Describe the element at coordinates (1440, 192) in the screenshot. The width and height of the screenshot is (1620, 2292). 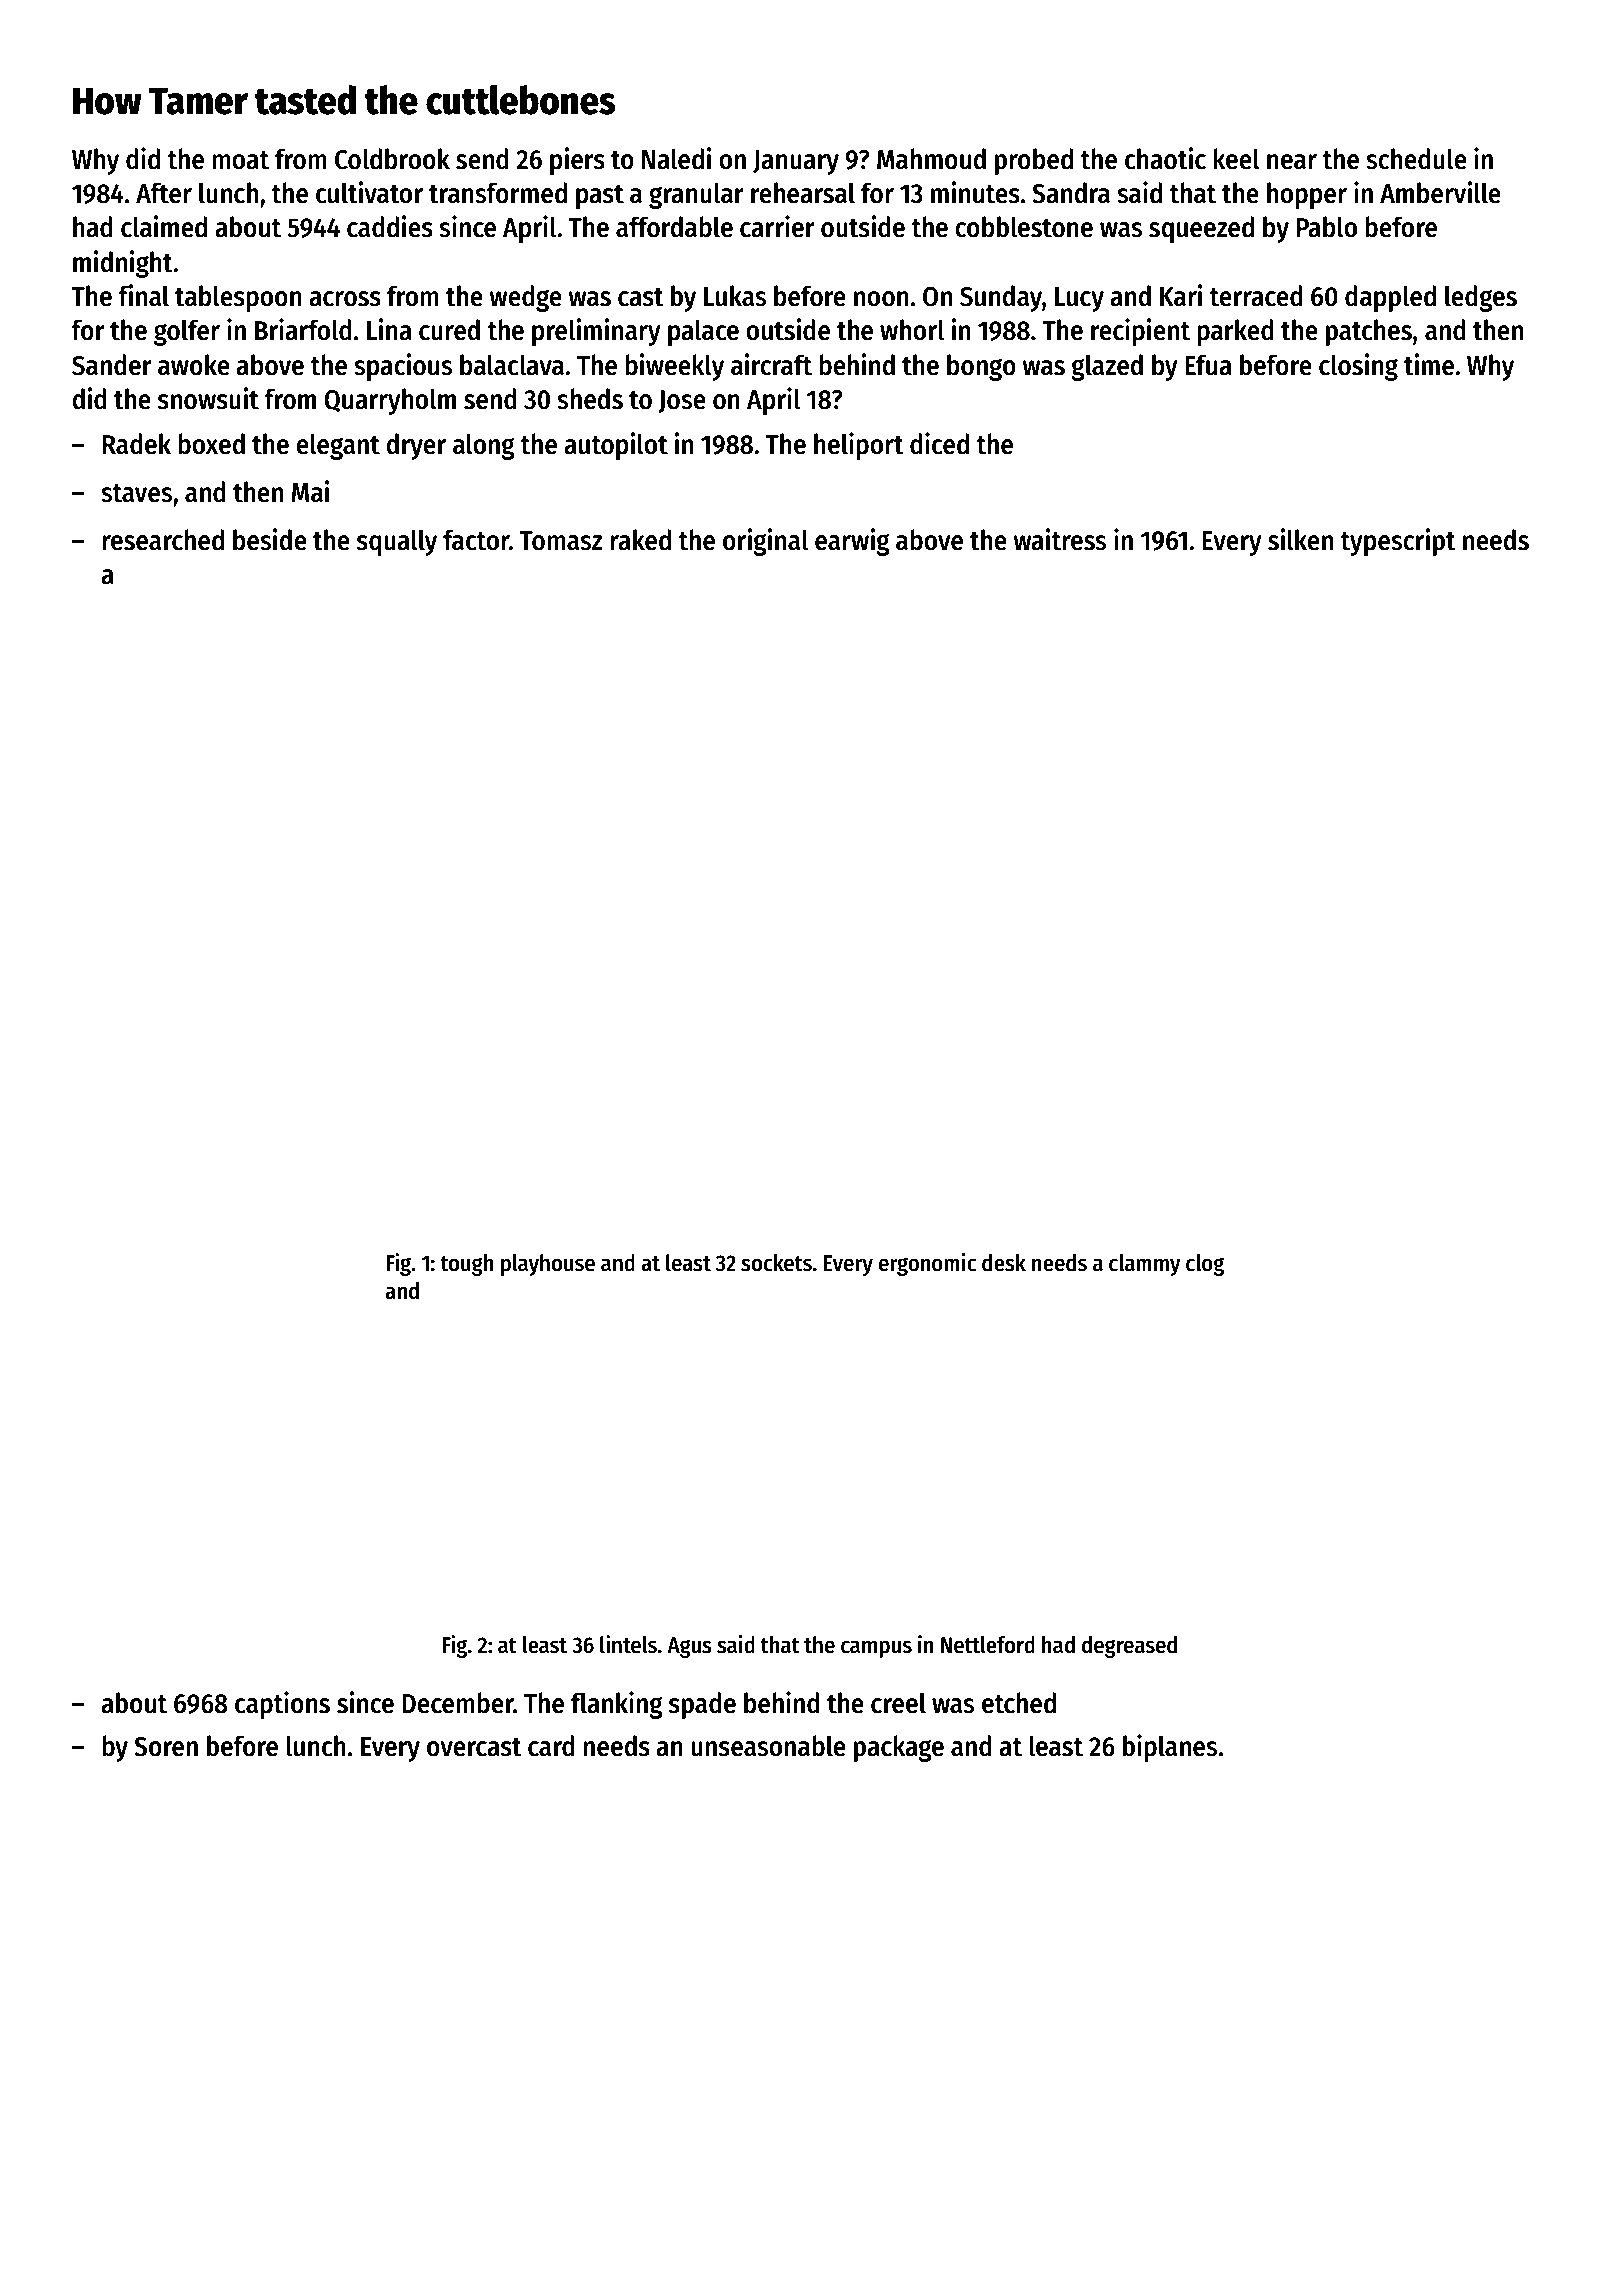
I see `Amberville` at that location.
